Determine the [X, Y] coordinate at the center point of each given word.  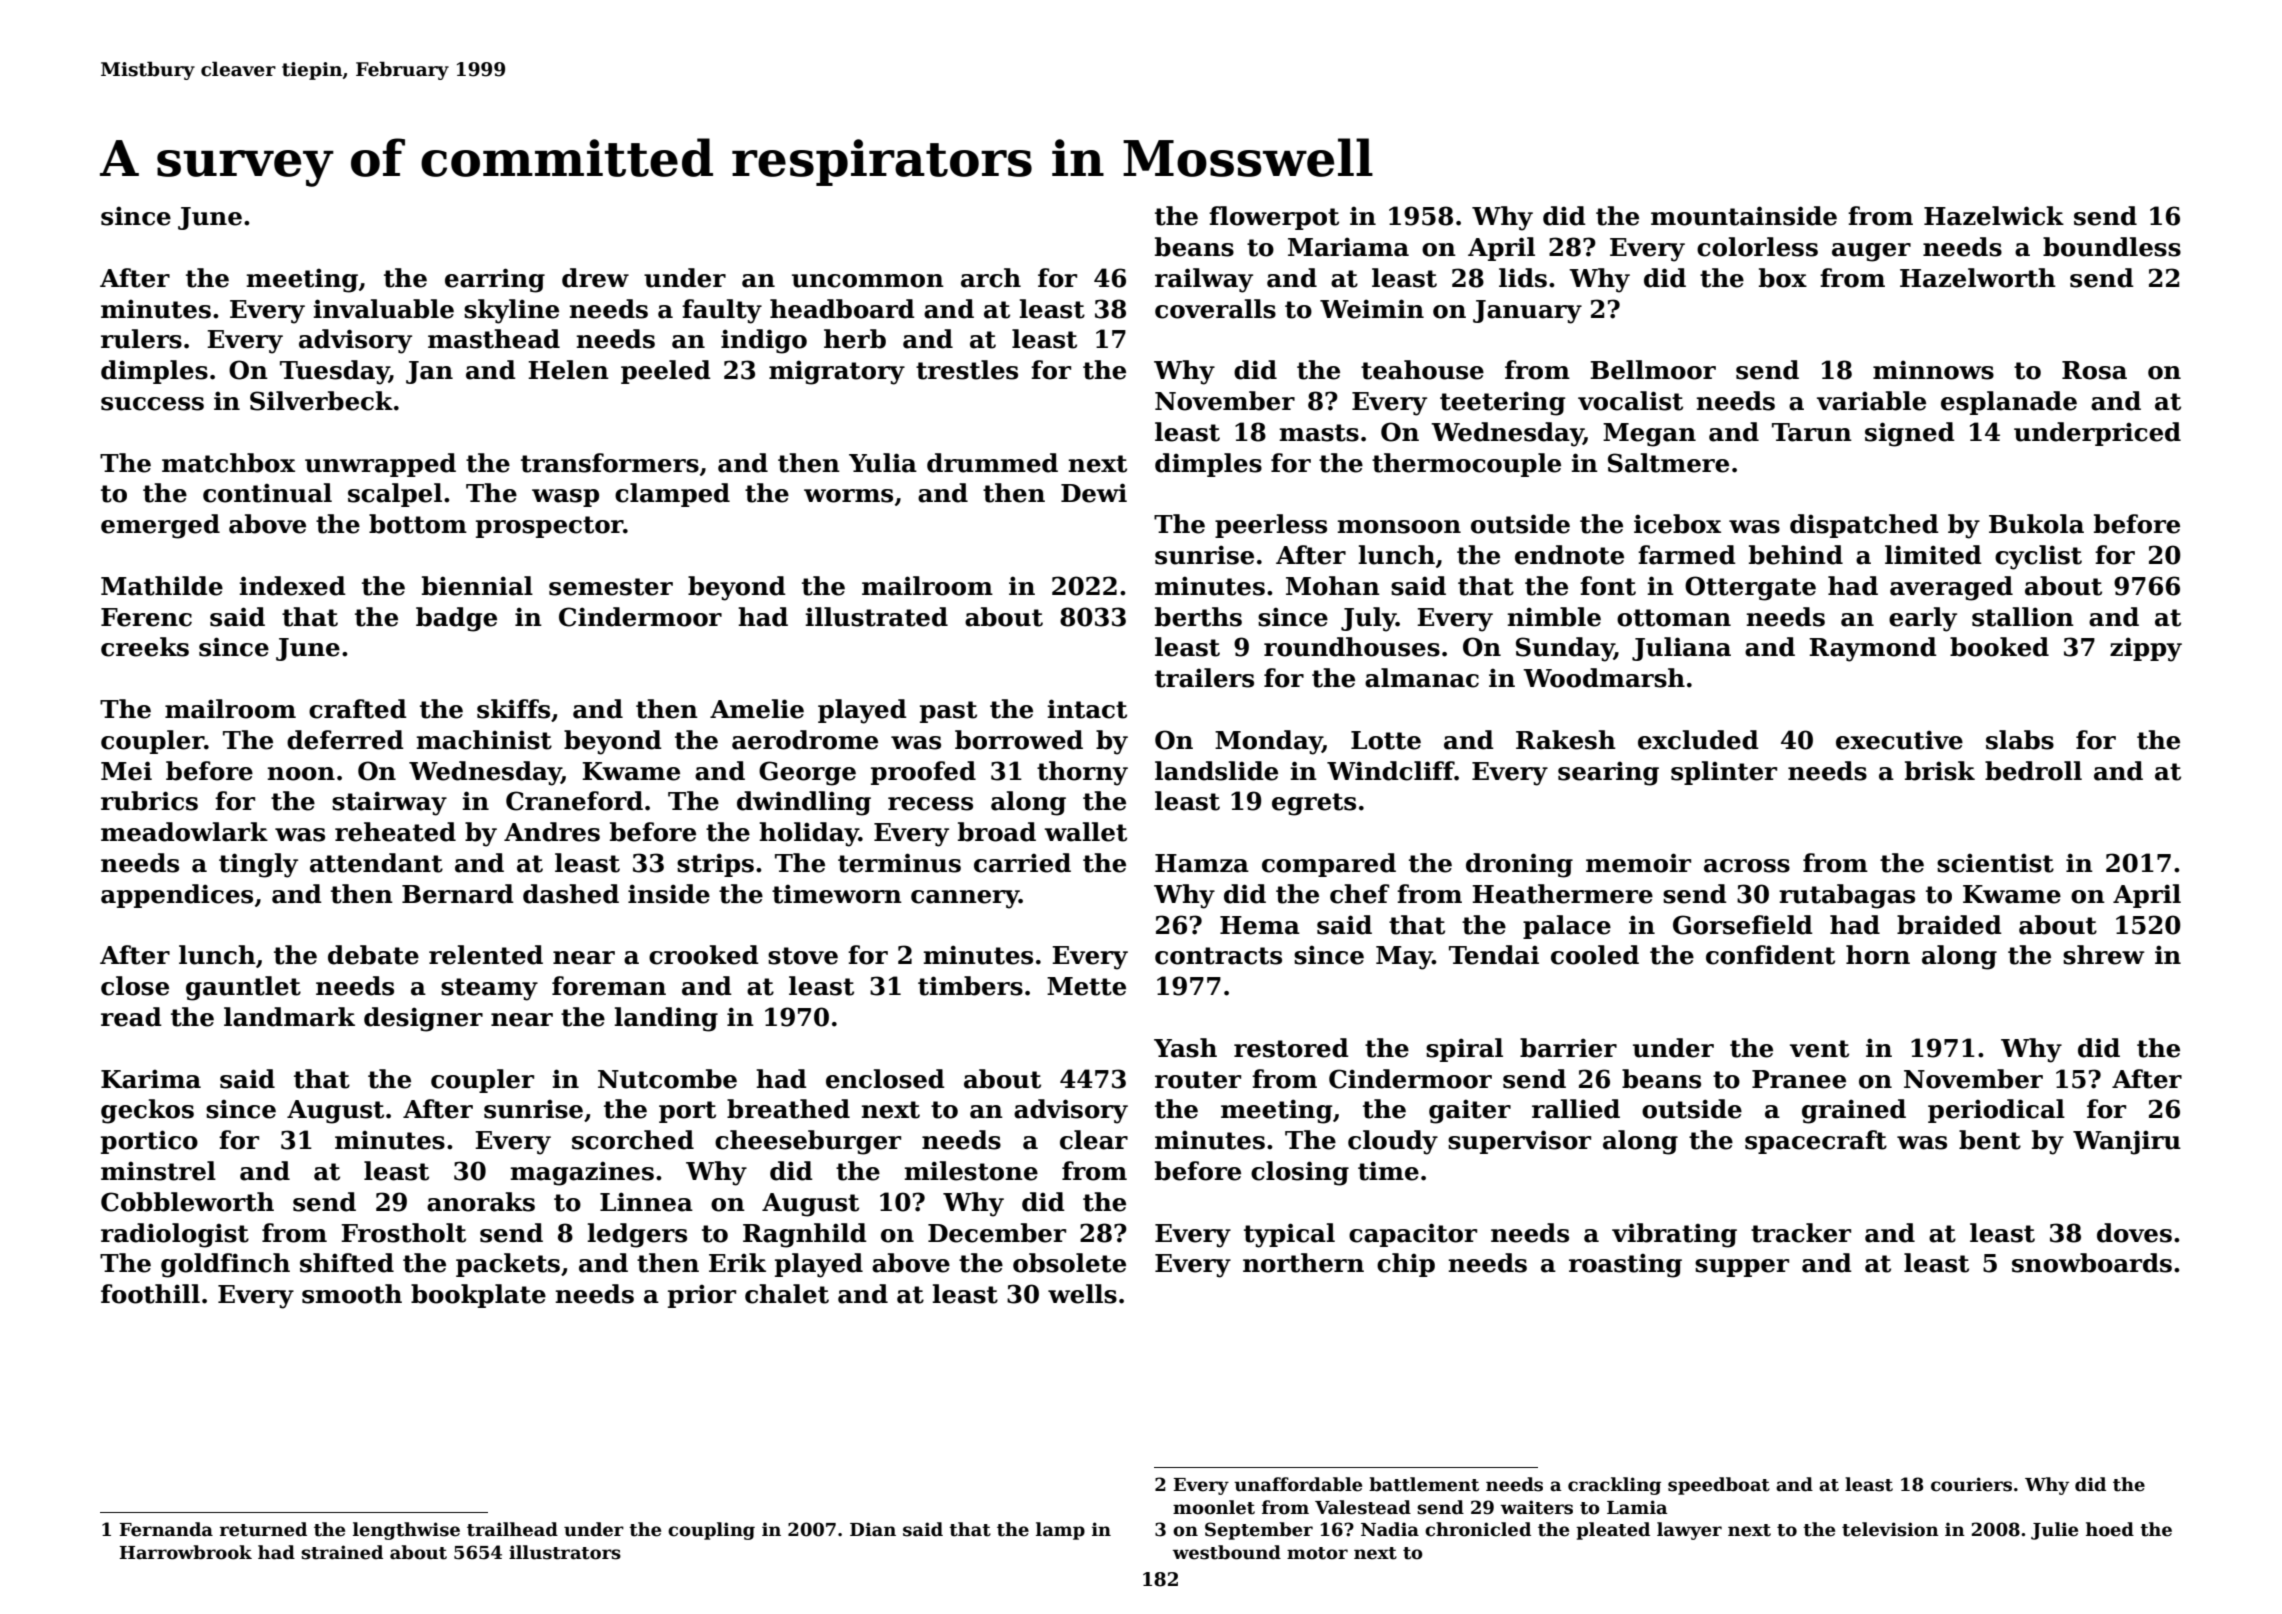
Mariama [1348, 247]
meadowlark [184, 832]
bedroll [2033, 771]
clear [1094, 1140]
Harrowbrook [185, 1552]
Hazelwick [1994, 216]
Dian [873, 1529]
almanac [1422, 678]
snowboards [2092, 1263]
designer [423, 1019]
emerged [160, 526]
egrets [1314, 804]
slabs [2020, 740]
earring [495, 280]
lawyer [1689, 1531]
